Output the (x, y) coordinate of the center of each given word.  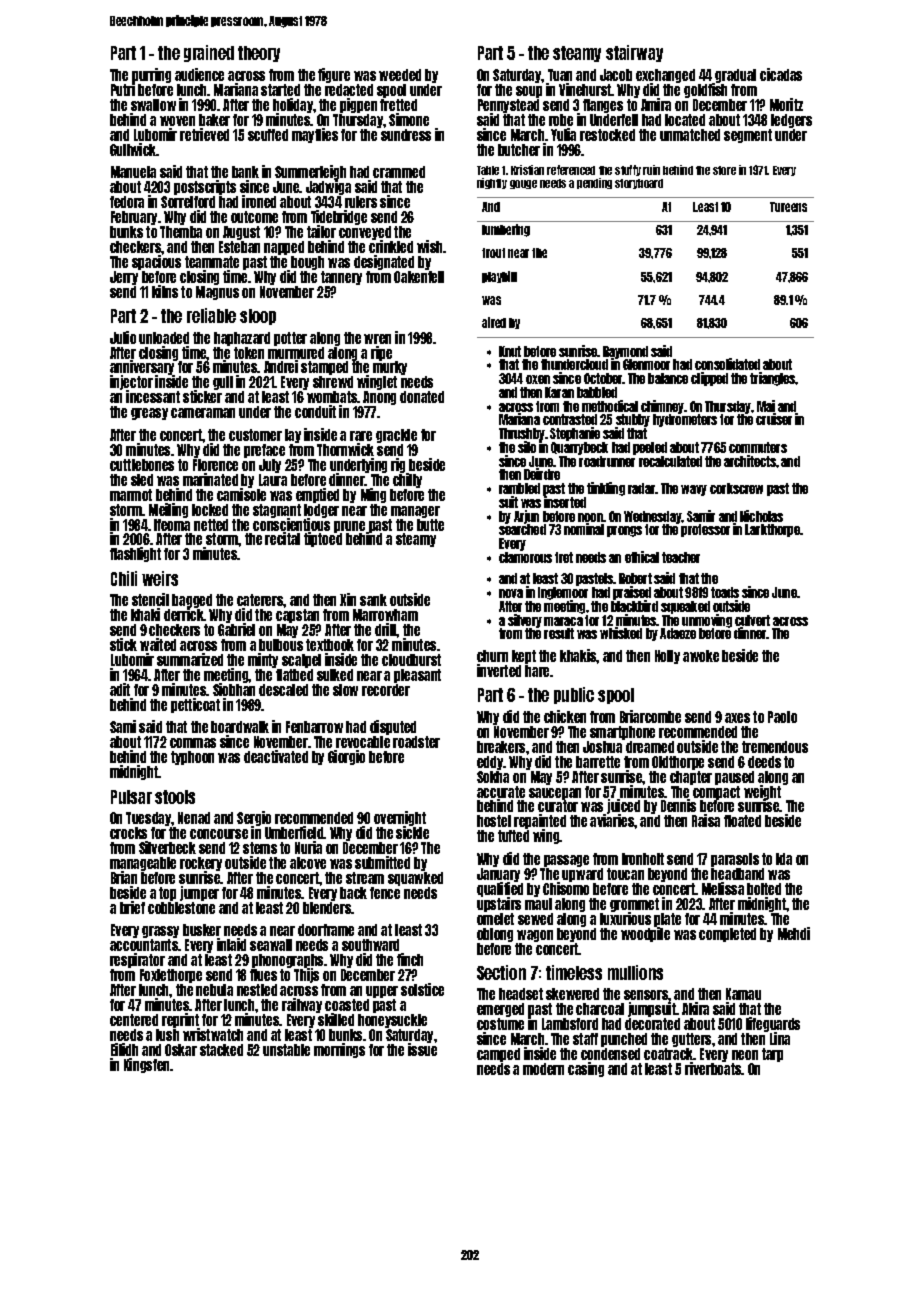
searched (522, 530)
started (280, 90)
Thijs (306, 976)
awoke (701, 656)
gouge (523, 184)
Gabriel (236, 630)
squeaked (685, 607)
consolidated (727, 364)
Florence (215, 465)
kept (524, 657)
